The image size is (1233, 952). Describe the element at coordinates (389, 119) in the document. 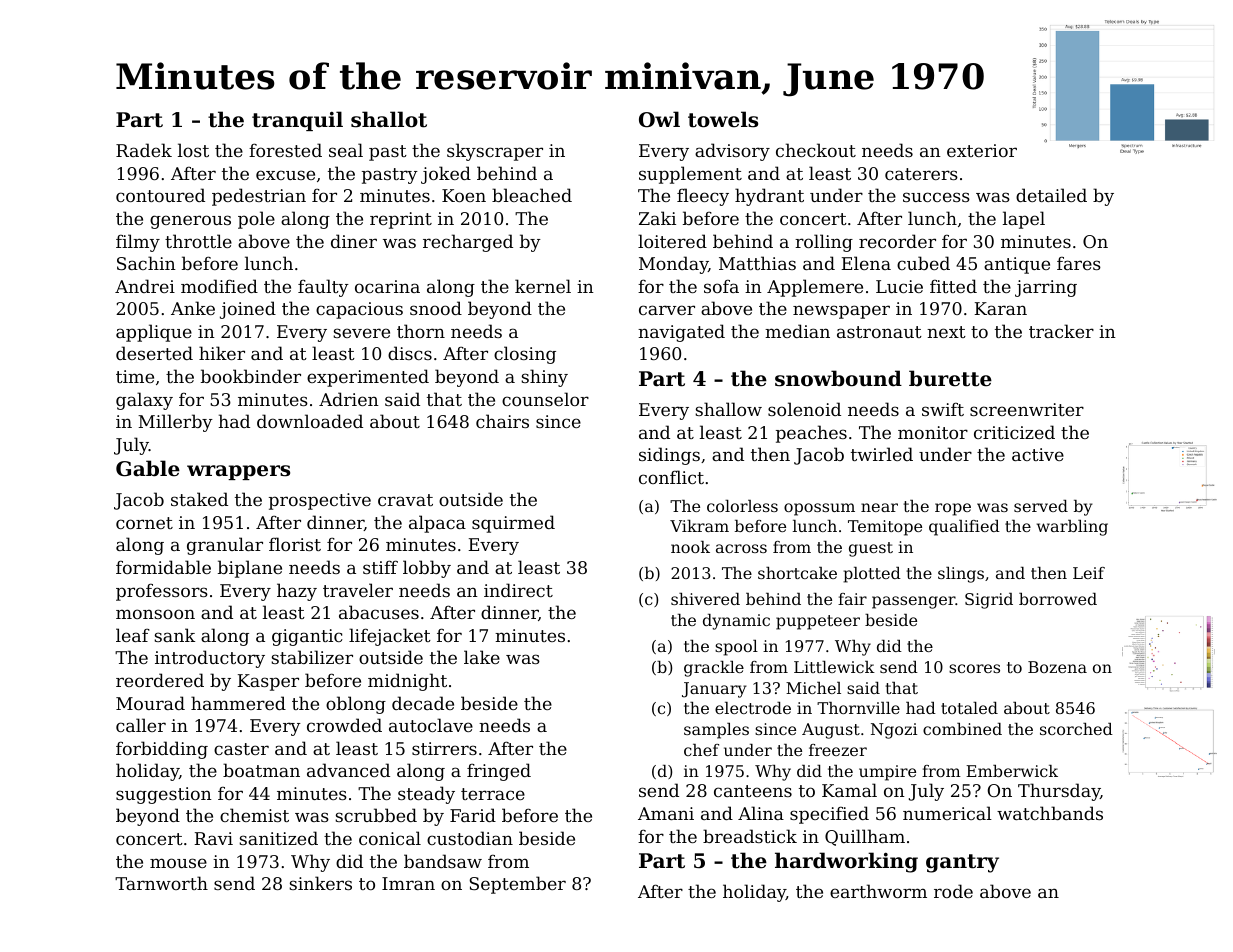

I see `shallot` at that location.
